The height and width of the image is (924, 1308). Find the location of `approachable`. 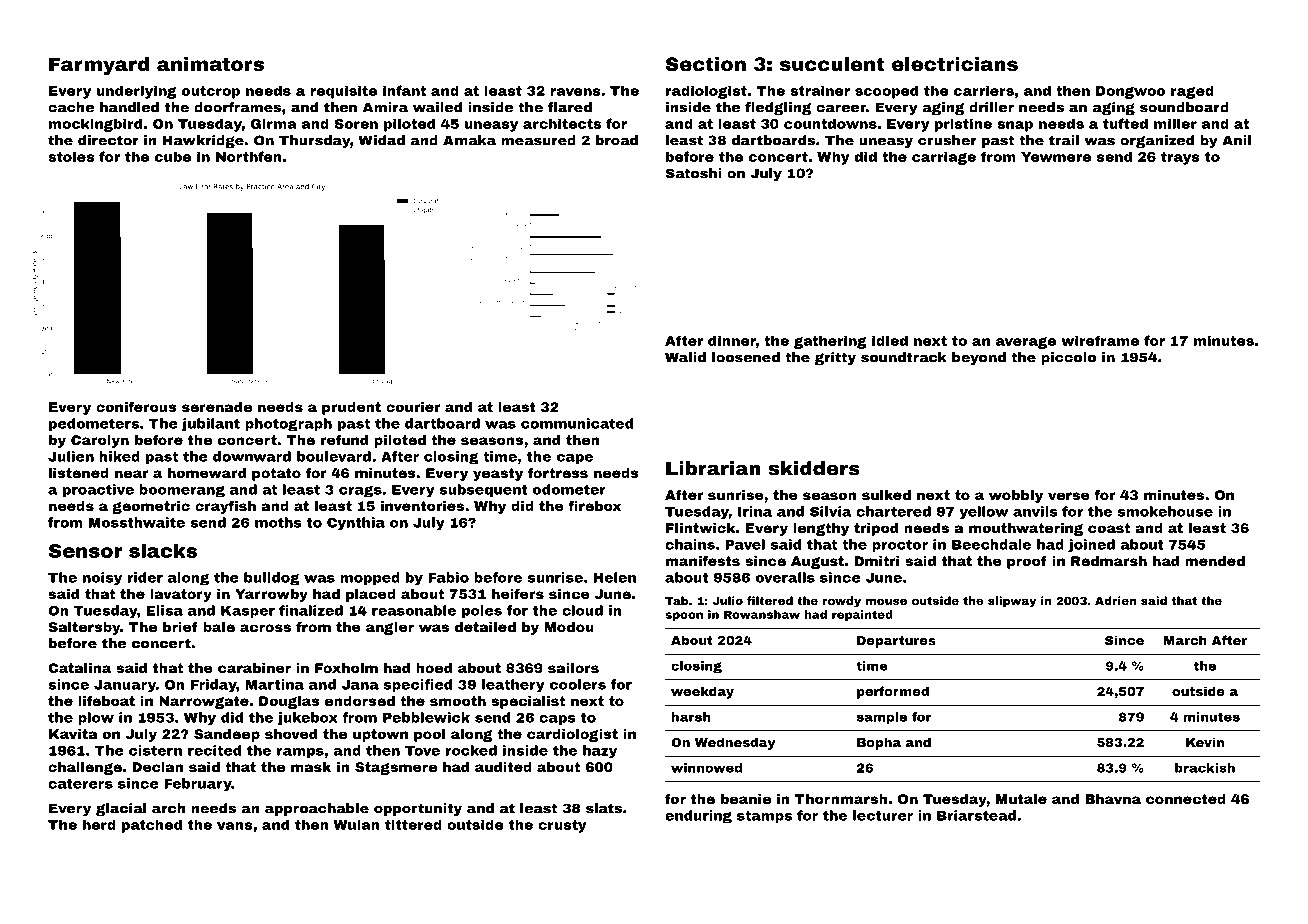

approachable is located at coordinates (317, 809).
